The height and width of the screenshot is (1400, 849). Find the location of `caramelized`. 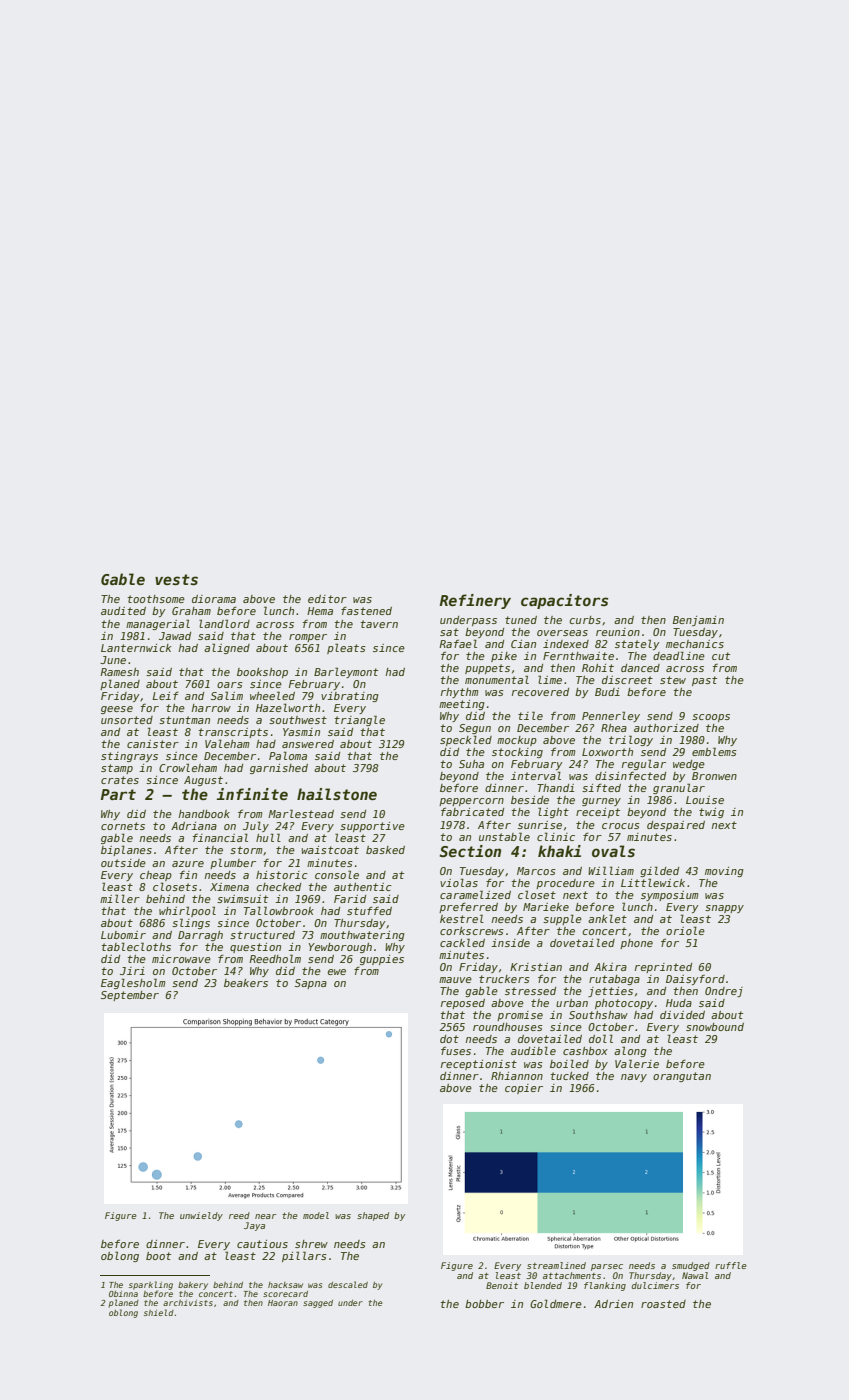

caramelized is located at coordinates (475, 894).
